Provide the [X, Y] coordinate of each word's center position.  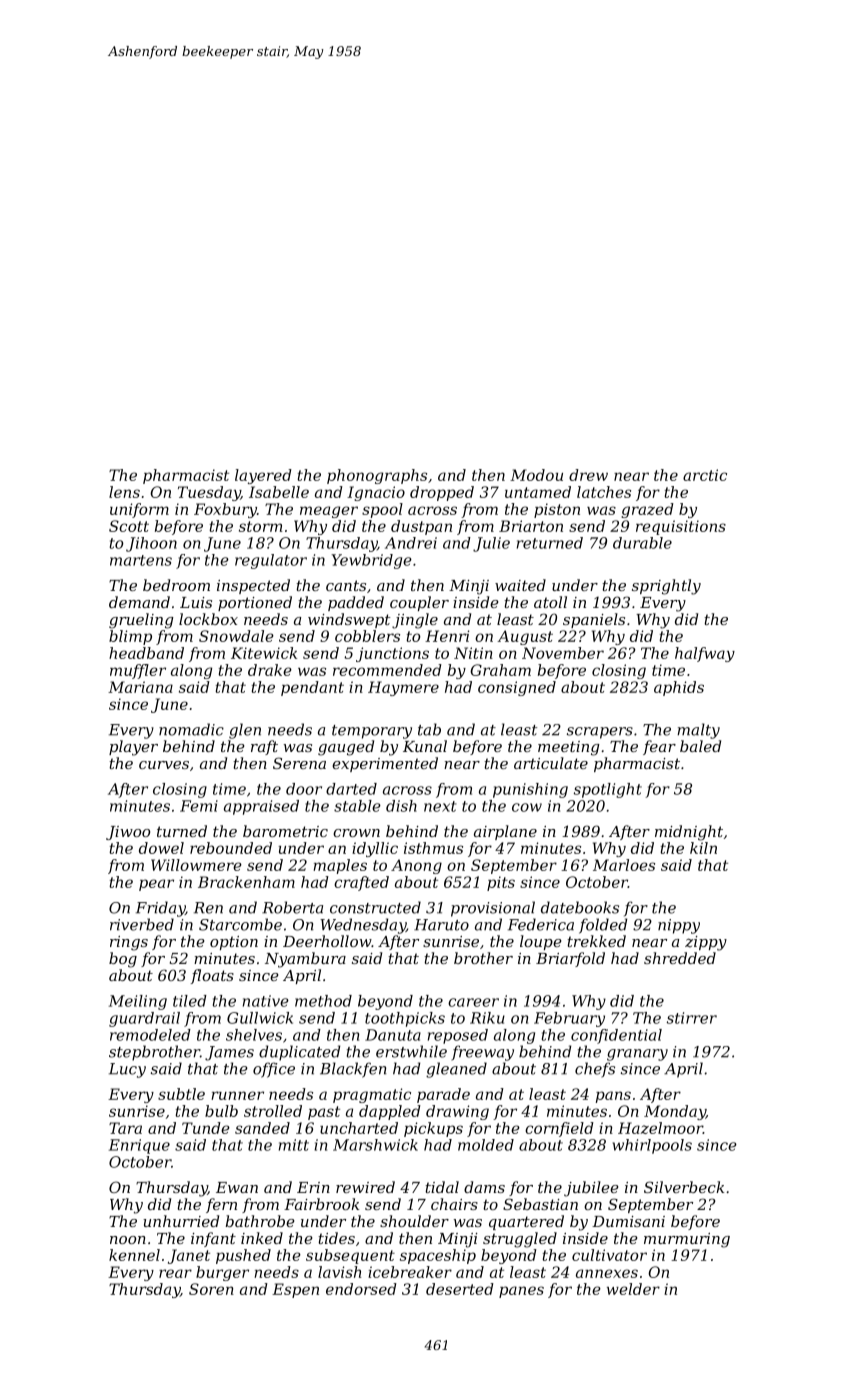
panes [521, 1292]
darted [351, 789]
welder [633, 1289]
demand [139, 602]
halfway [705, 654]
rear [175, 1273]
